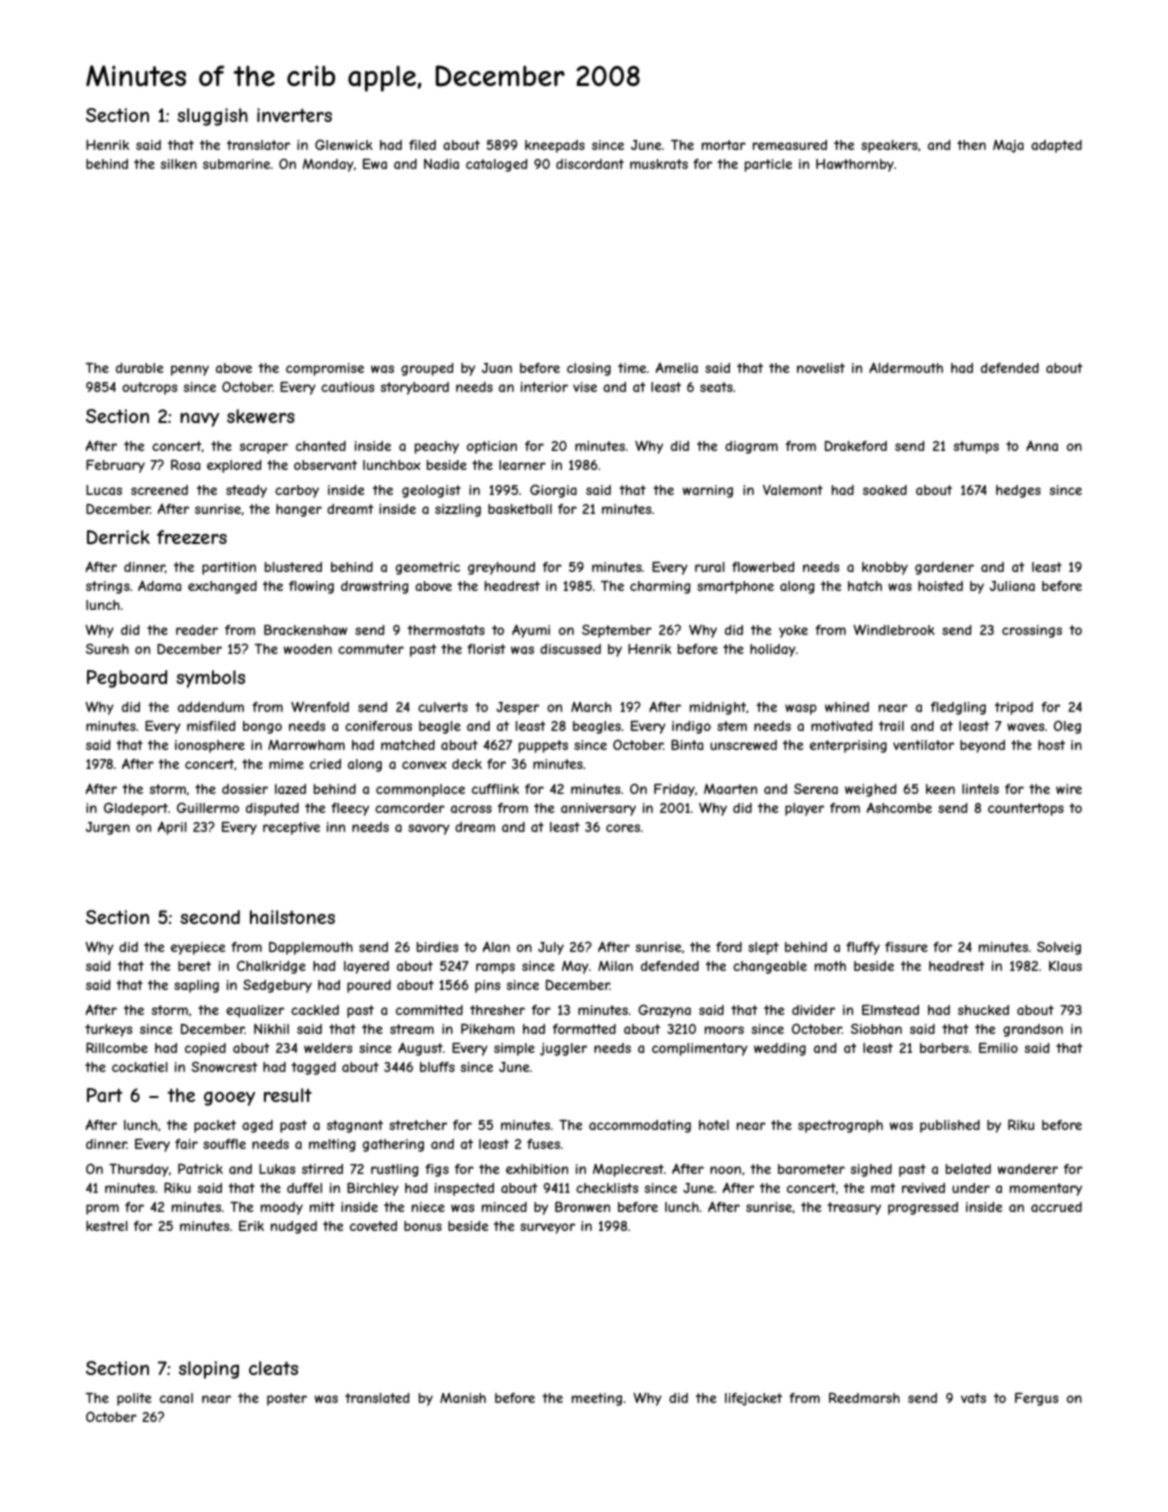 The width and height of the page is (1168, 1512). I want to click on polite, so click(134, 1399).
